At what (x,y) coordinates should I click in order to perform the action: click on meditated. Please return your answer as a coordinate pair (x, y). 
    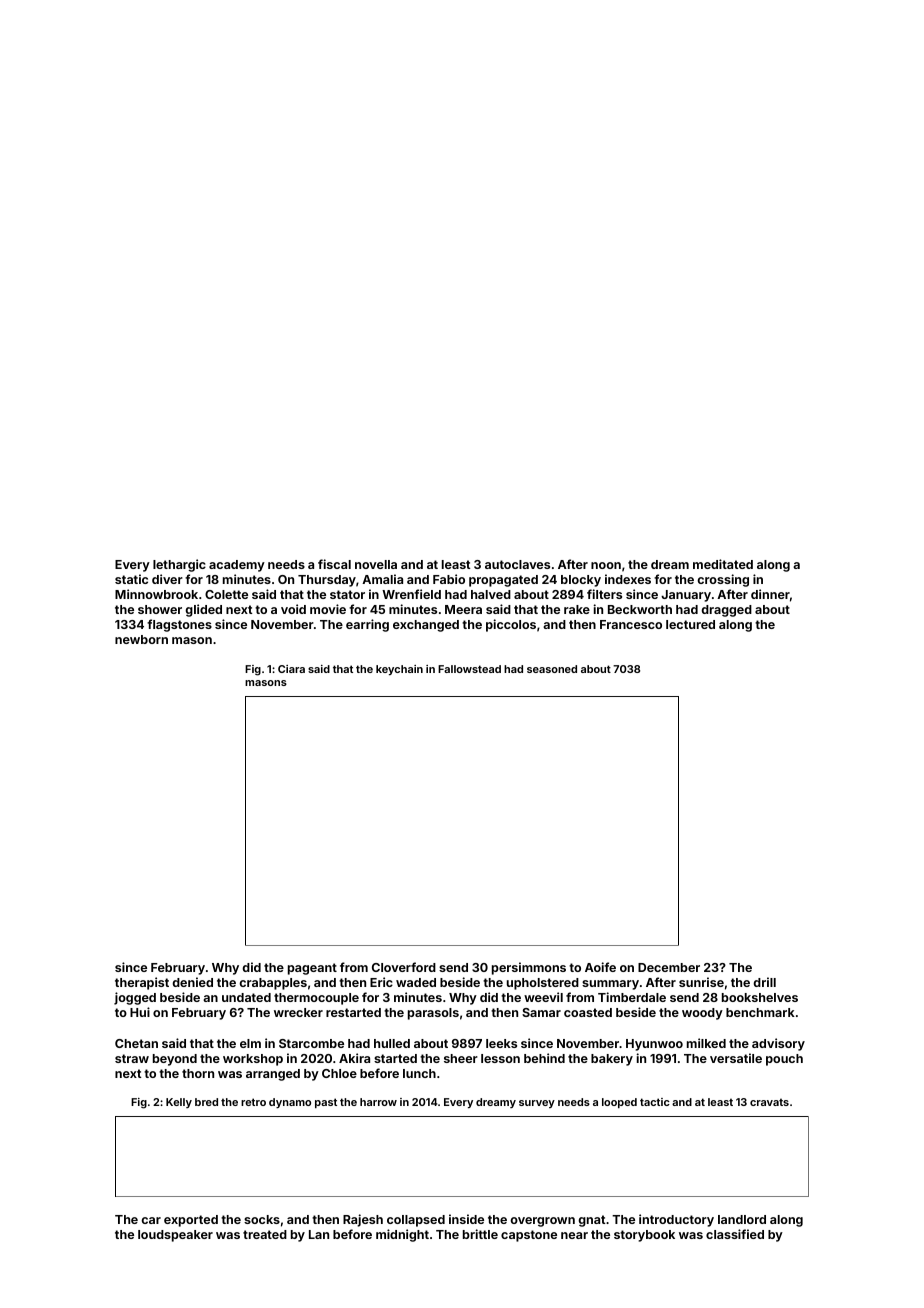
    Looking at the image, I should click on (723, 564).
